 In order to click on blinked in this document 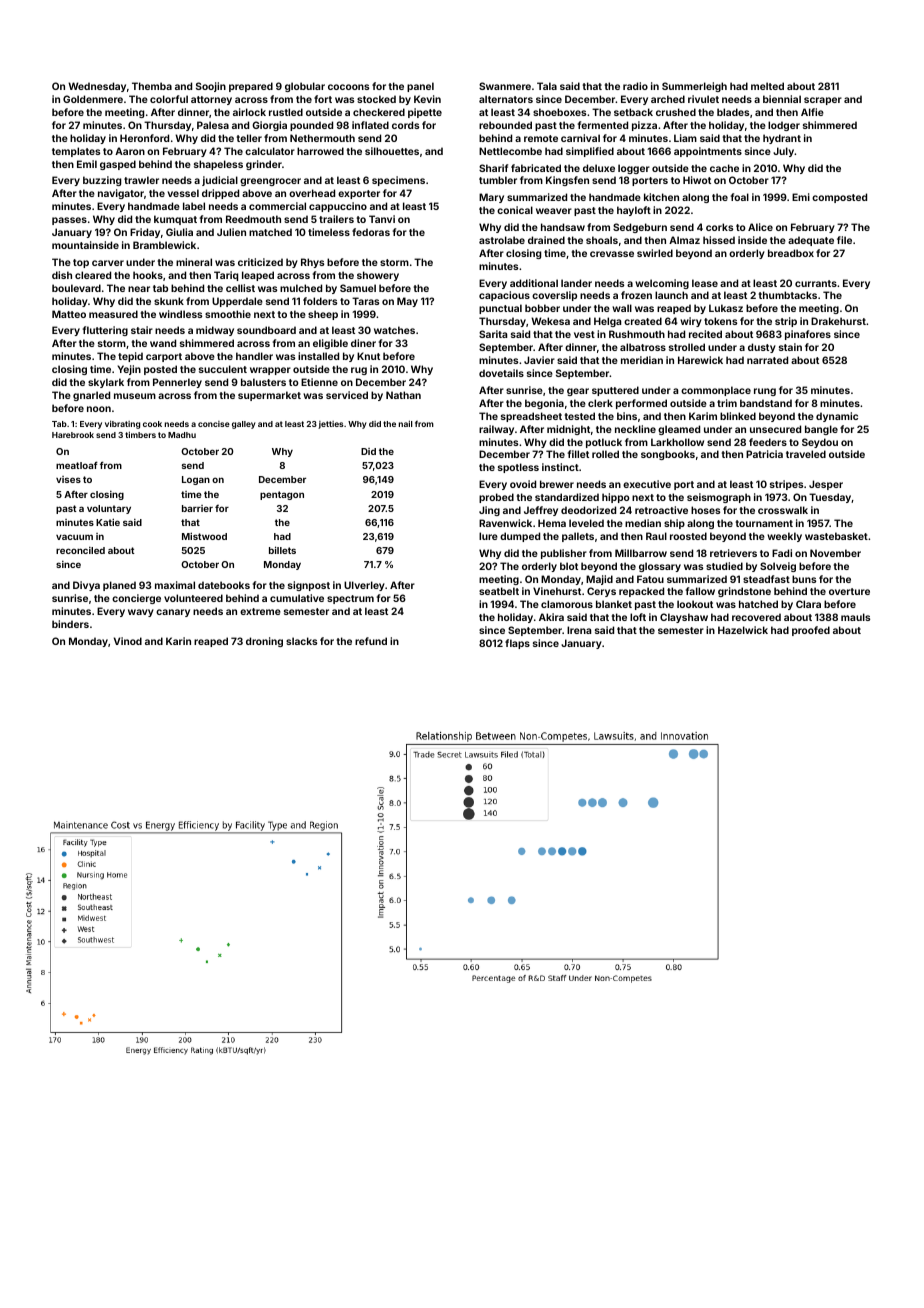, I will do `click(738, 416)`.
